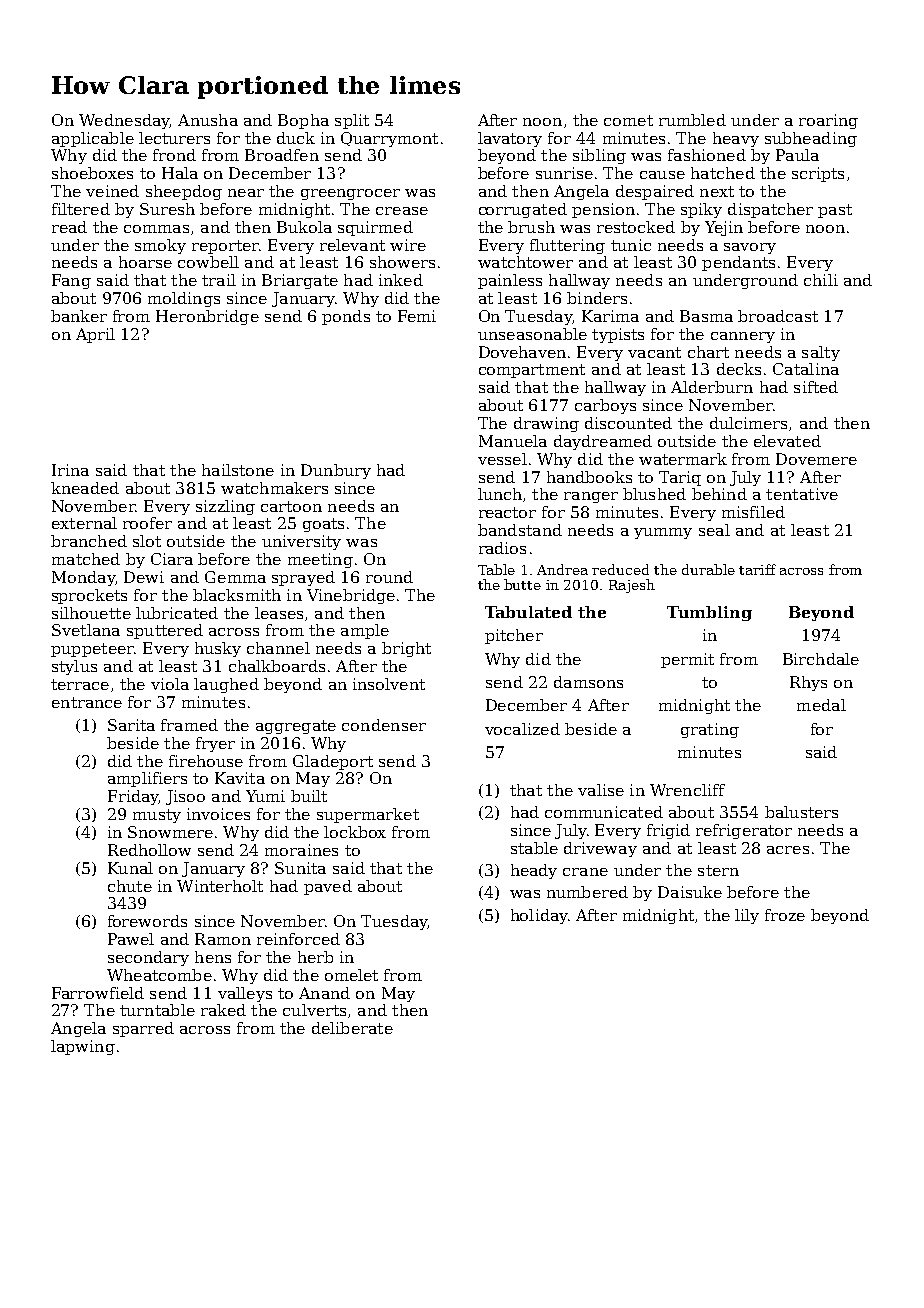 The height and width of the screenshot is (1308, 924). What do you see at coordinates (69, 227) in the screenshot?
I see `read` at bounding box center [69, 227].
